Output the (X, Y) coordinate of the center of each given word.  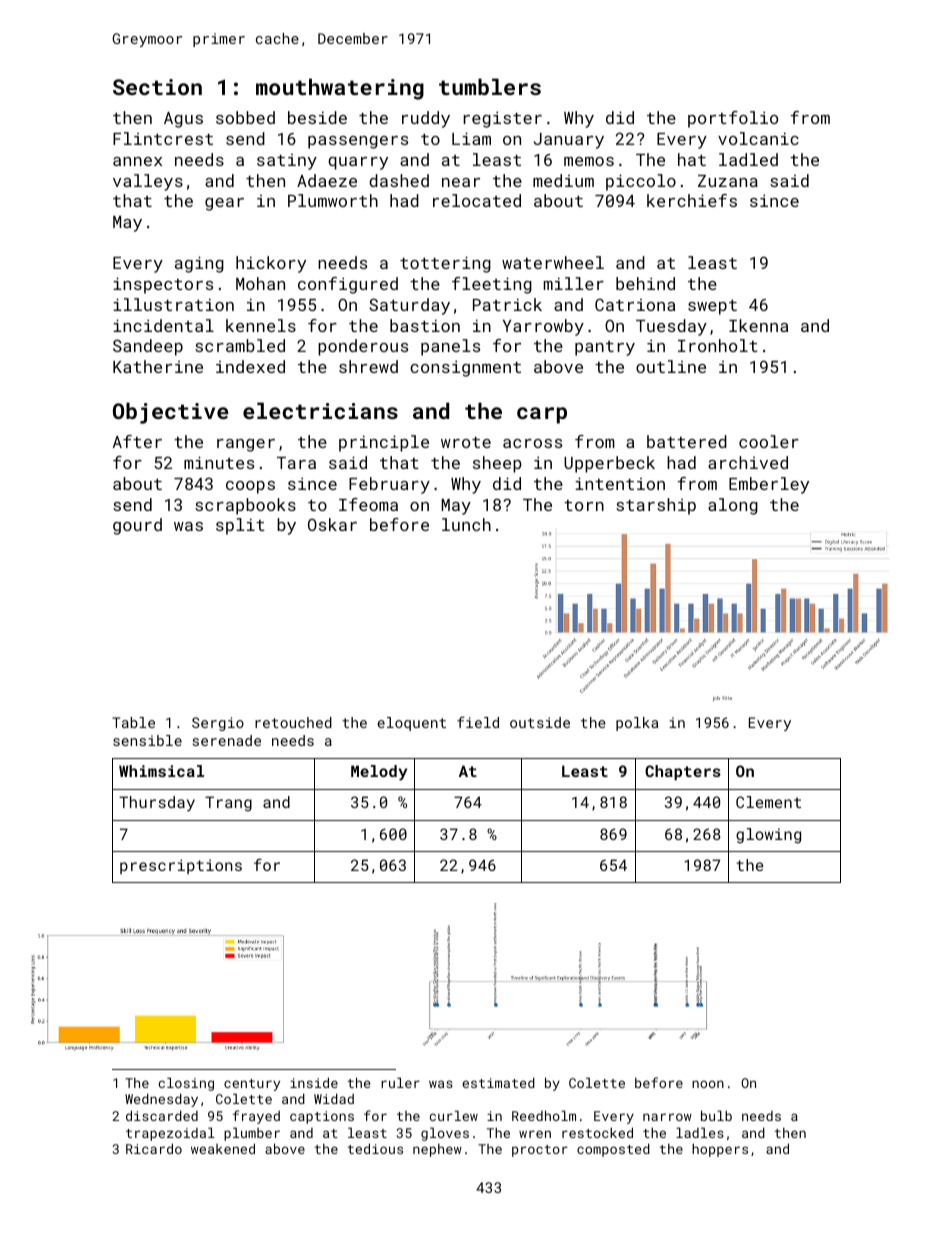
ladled (748, 159)
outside (540, 722)
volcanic (758, 138)
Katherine (158, 366)
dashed (399, 180)
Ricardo (154, 1148)
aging (199, 264)
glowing (768, 836)
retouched (293, 722)
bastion (425, 325)
